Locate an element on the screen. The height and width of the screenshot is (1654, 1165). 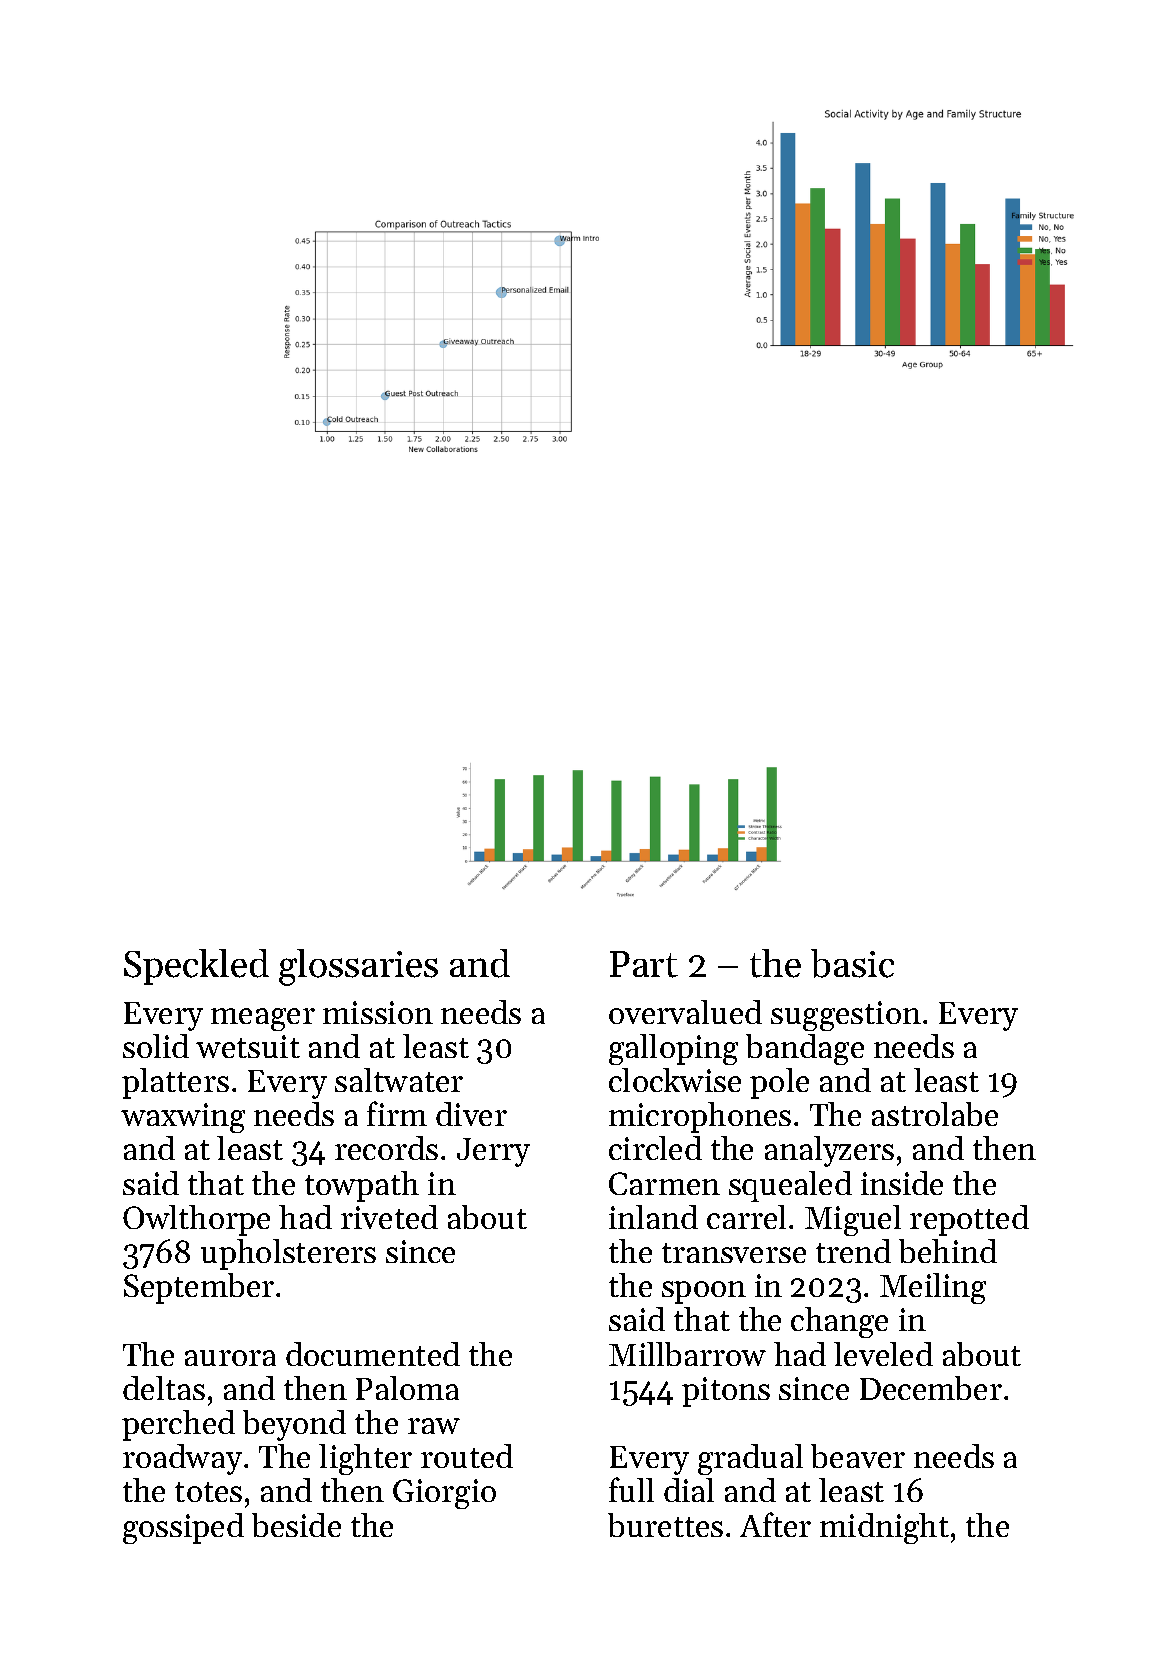
waxwing is located at coordinates (183, 1118).
